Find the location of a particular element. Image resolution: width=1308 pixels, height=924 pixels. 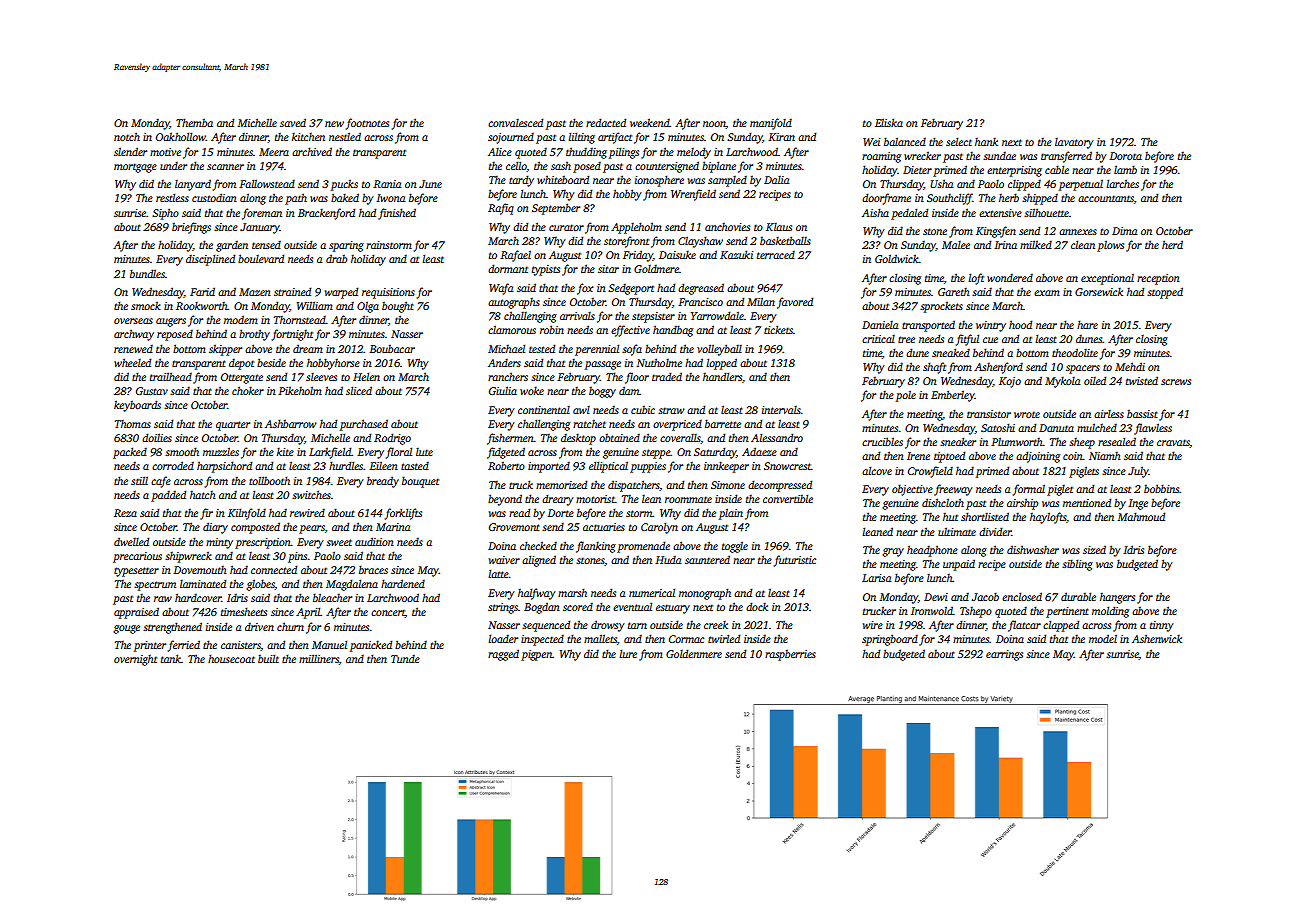

ratchet is located at coordinates (589, 423).
